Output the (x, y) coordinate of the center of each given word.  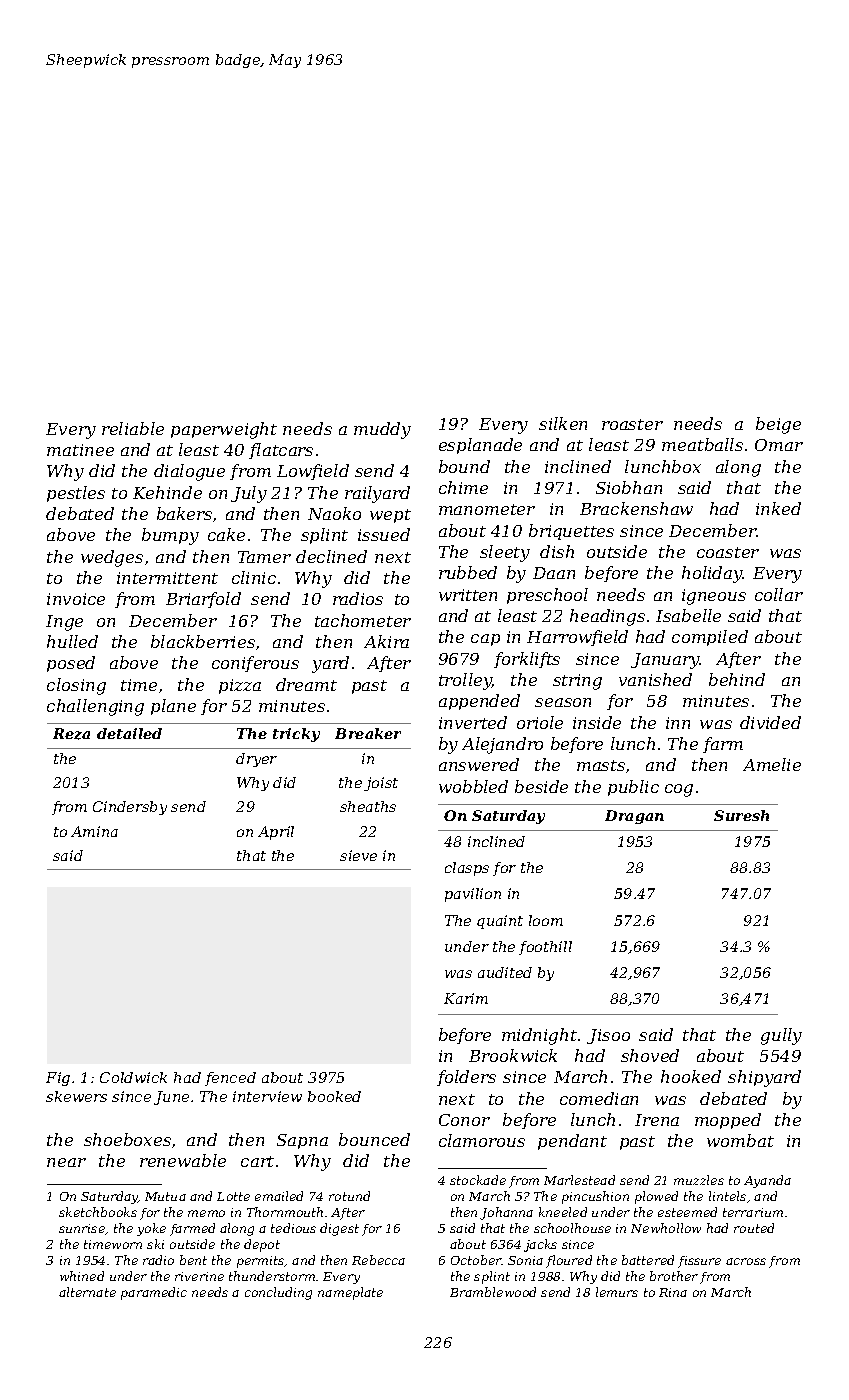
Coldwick (133, 1077)
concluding (278, 1293)
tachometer (363, 620)
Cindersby (130, 808)
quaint (500, 922)
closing (76, 686)
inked (778, 508)
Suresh (741, 815)
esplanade (480, 446)
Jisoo (608, 1036)
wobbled (473, 786)
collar (779, 594)
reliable (133, 428)
